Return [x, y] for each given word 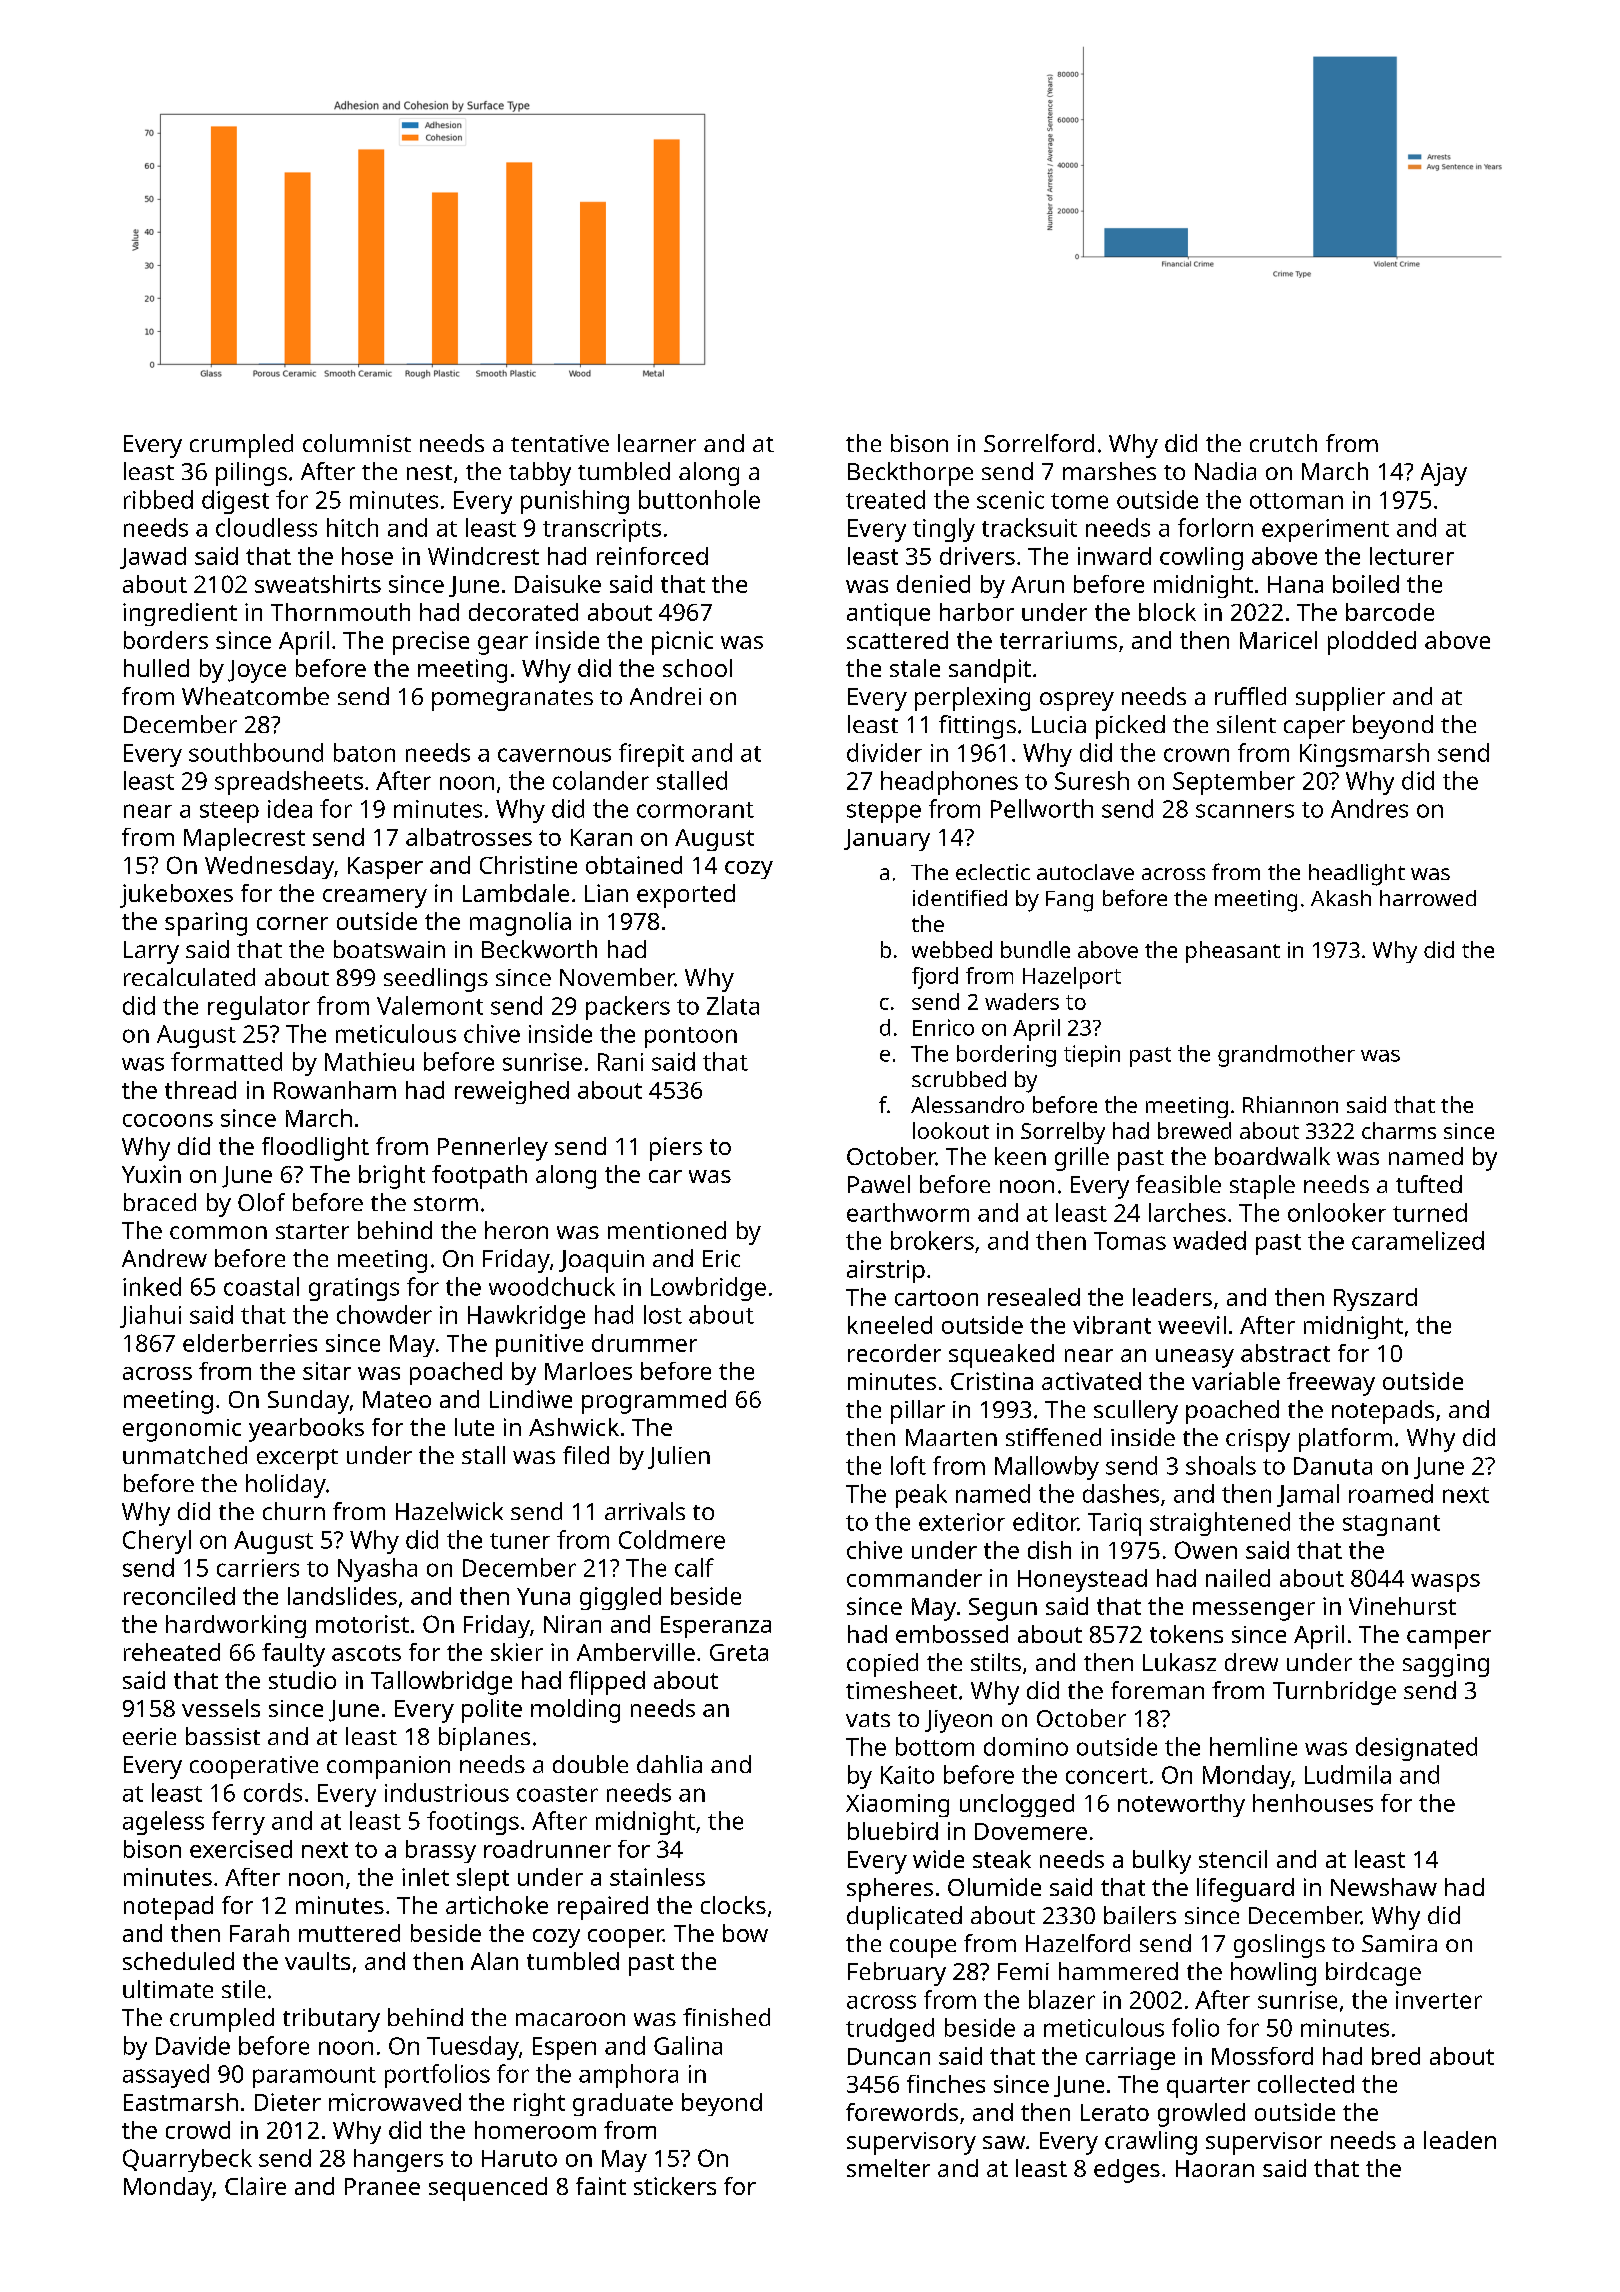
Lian [606, 893]
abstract [1285, 1353]
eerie [149, 1736]
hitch [352, 527]
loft [908, 1465]
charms [1399, 1130]
